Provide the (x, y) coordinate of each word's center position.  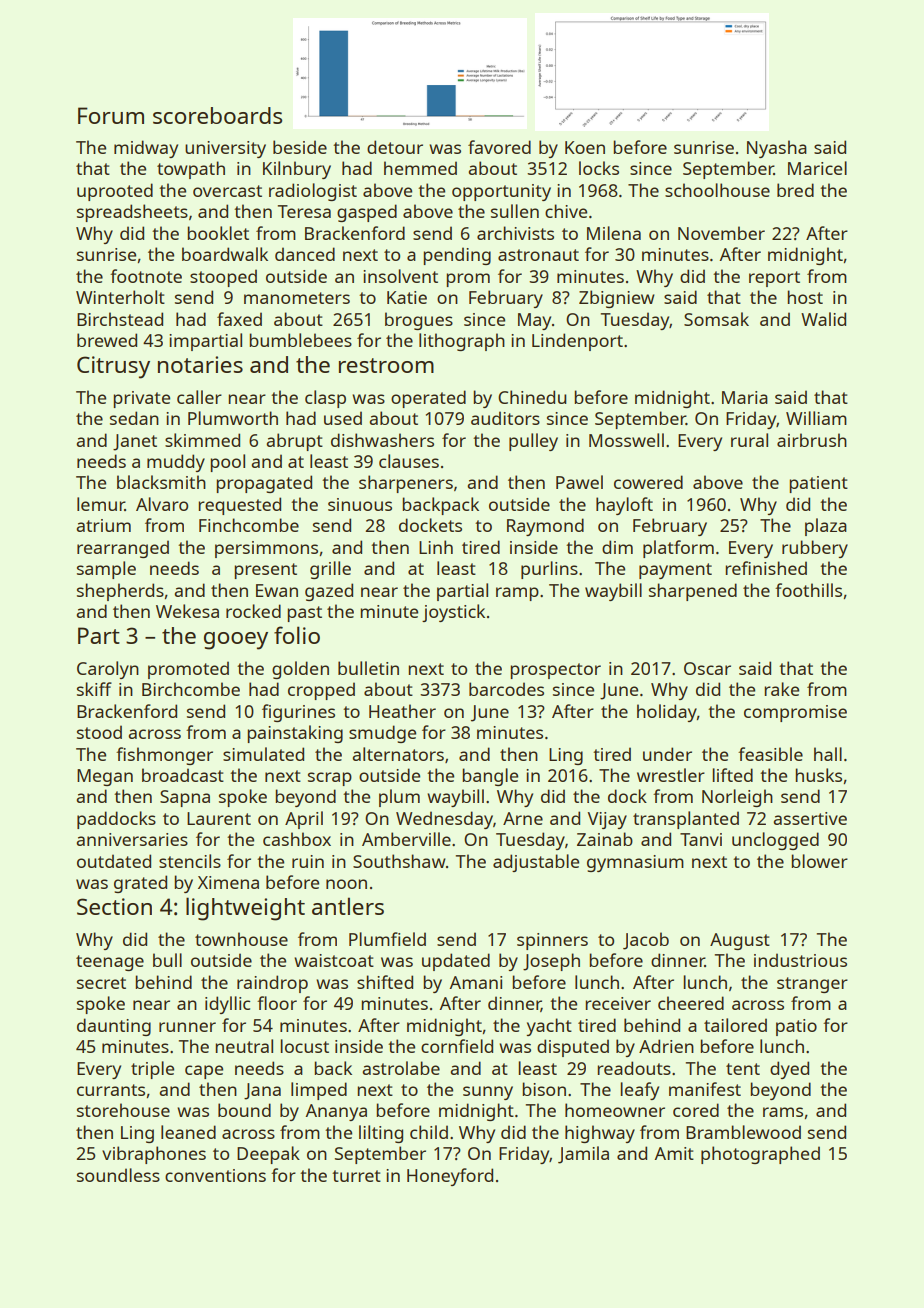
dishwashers (382, 440)
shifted (385, 982)
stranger (812, 985)
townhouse (241, 939)
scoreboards (217, 115)
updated (456, 962)
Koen (585, 147)
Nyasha (777, 149)
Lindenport (577, 342)
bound (244, 1110)
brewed (107, 340)
